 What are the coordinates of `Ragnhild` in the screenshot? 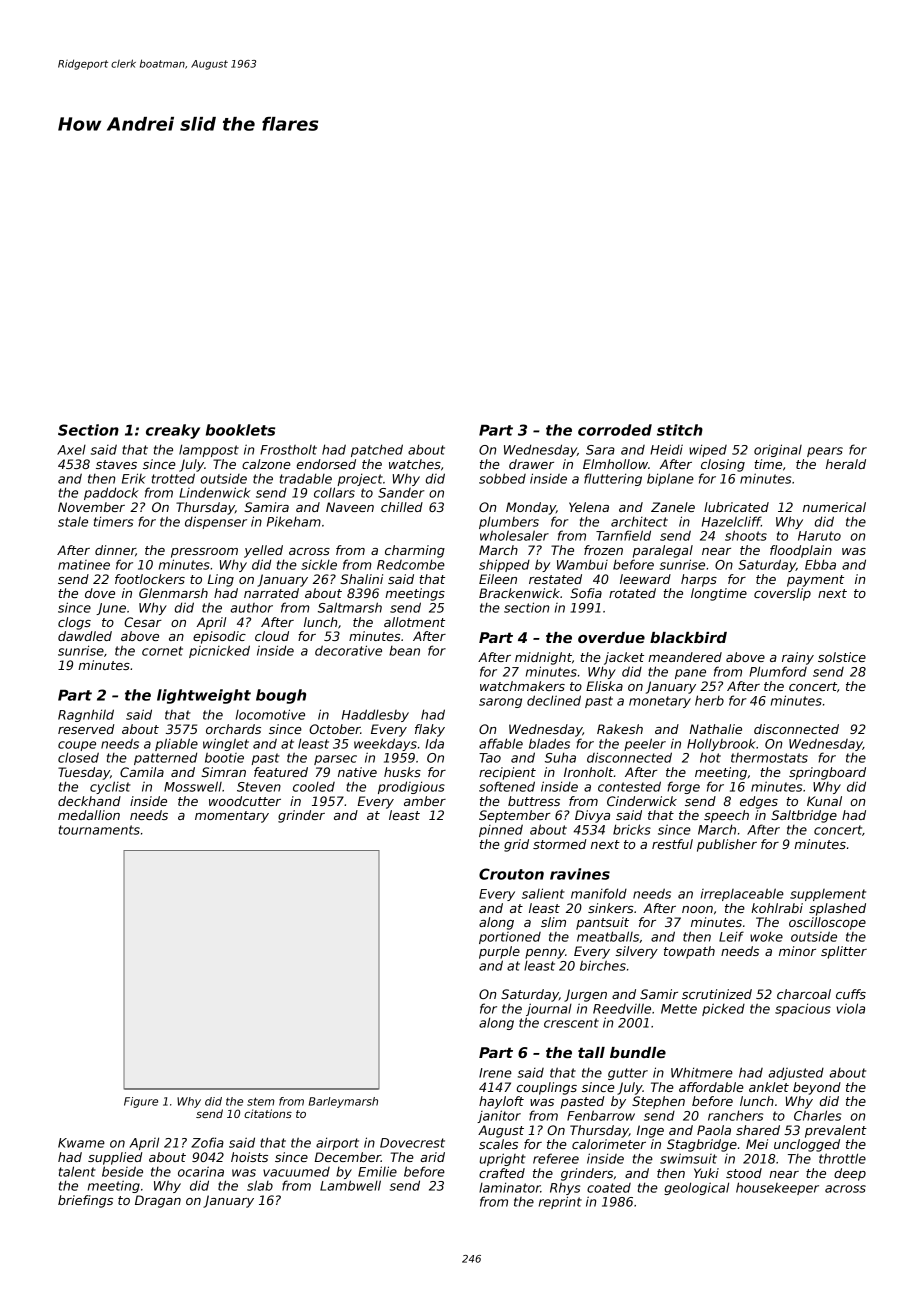 It's located at (86, 715).
